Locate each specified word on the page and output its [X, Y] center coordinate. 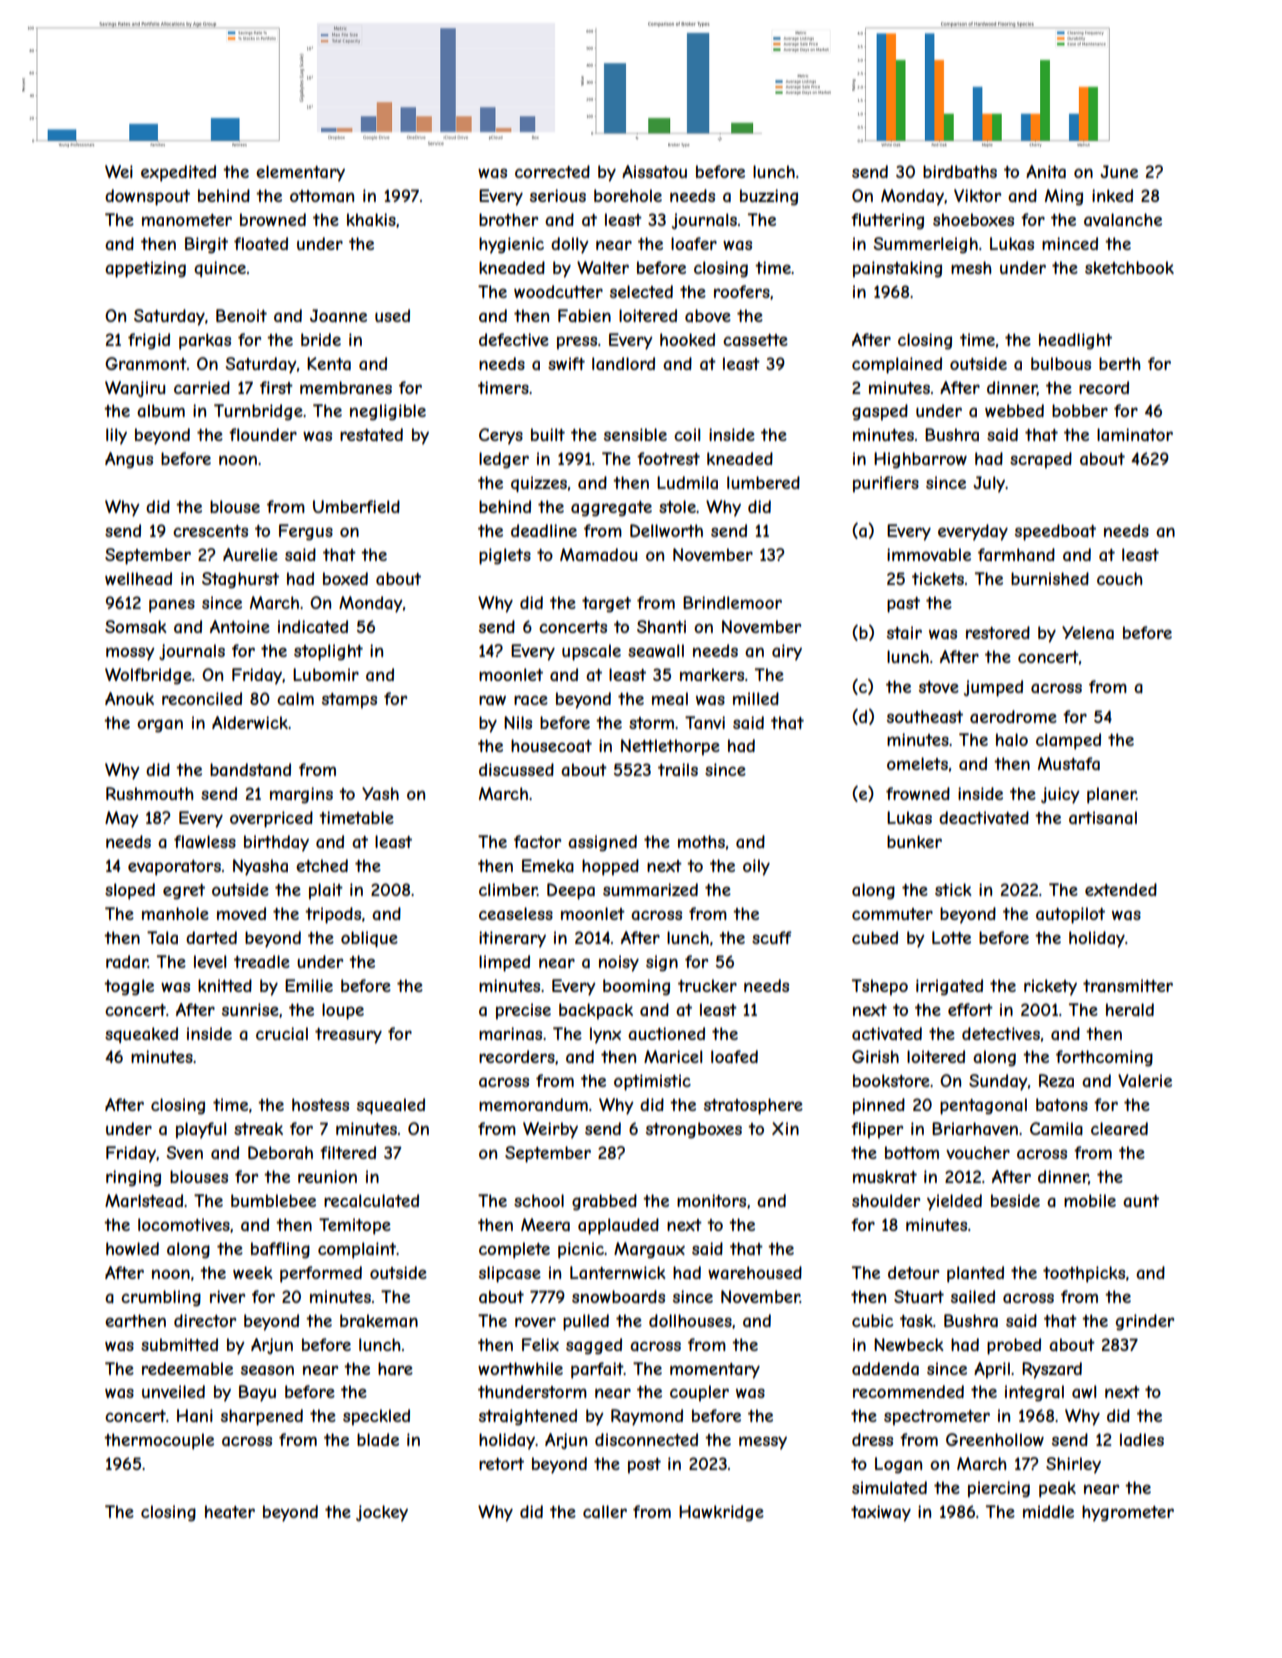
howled [132, 1248]
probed [1014, 1346]
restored [998, 632]
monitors [711, 1200]
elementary [300, 173]
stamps [349, 701]
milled [756, 698]
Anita [1046, 171]
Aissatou [654, 171]
